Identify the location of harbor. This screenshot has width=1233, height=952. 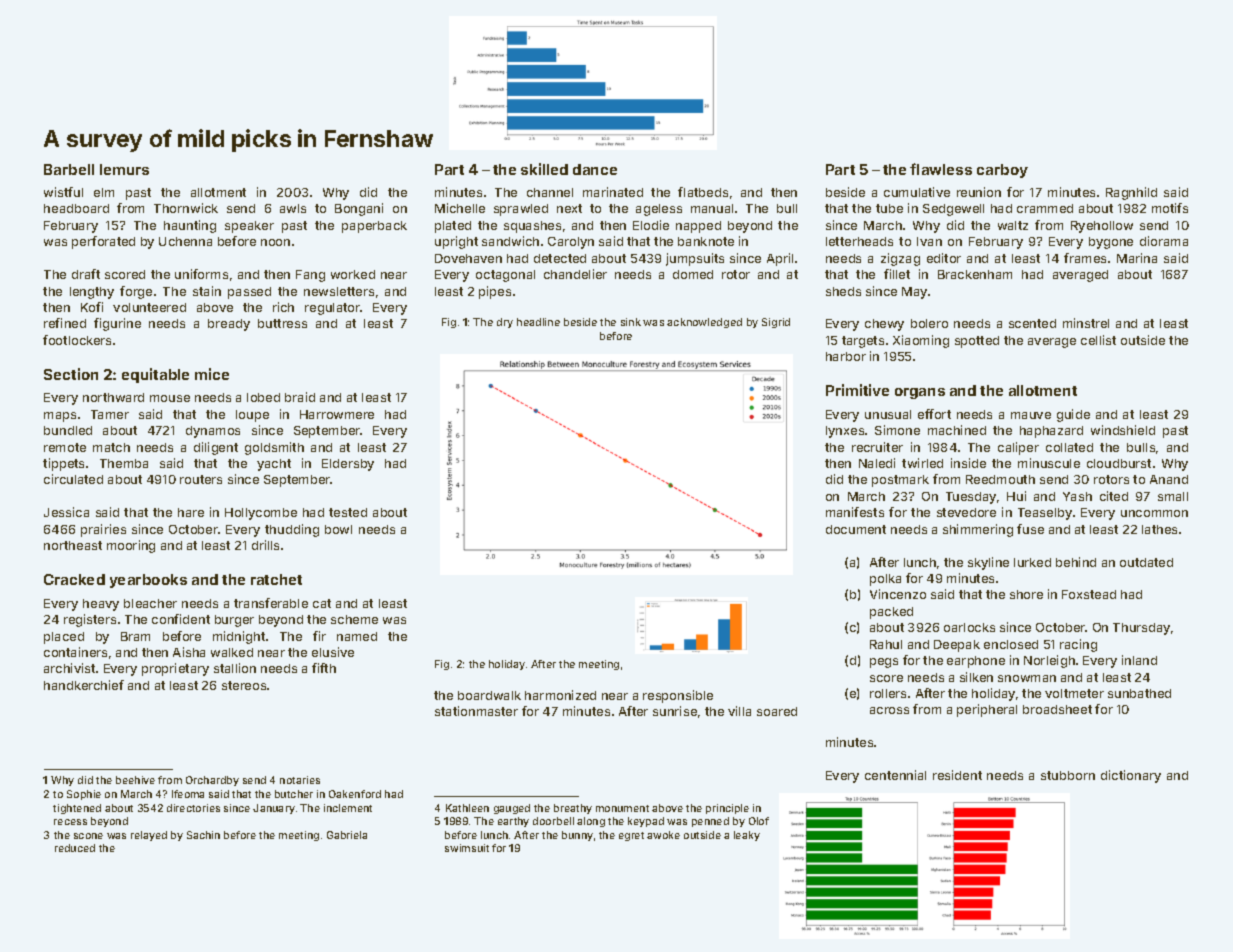
(846, 356).
